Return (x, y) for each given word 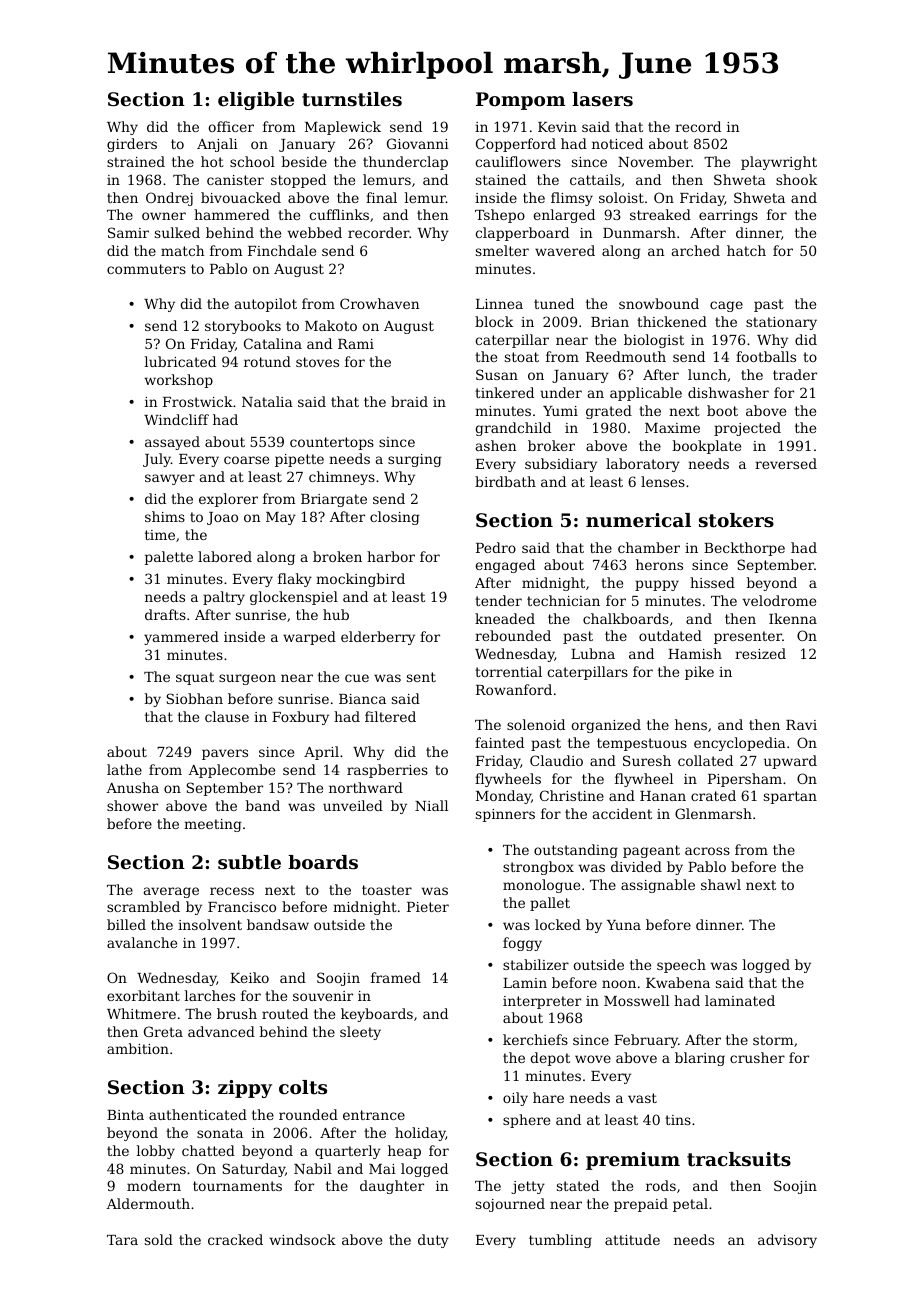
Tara (122, 1240)
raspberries (387, 771)
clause (227, 716)
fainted (499, 742)
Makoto (331, 325)
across (707, 851)
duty (433, 1241)
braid (409, 401)
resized (760, 653)
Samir (128, 232)
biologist (654, 341)
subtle (249, 862)
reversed (786, 463)
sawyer (170, 479)
